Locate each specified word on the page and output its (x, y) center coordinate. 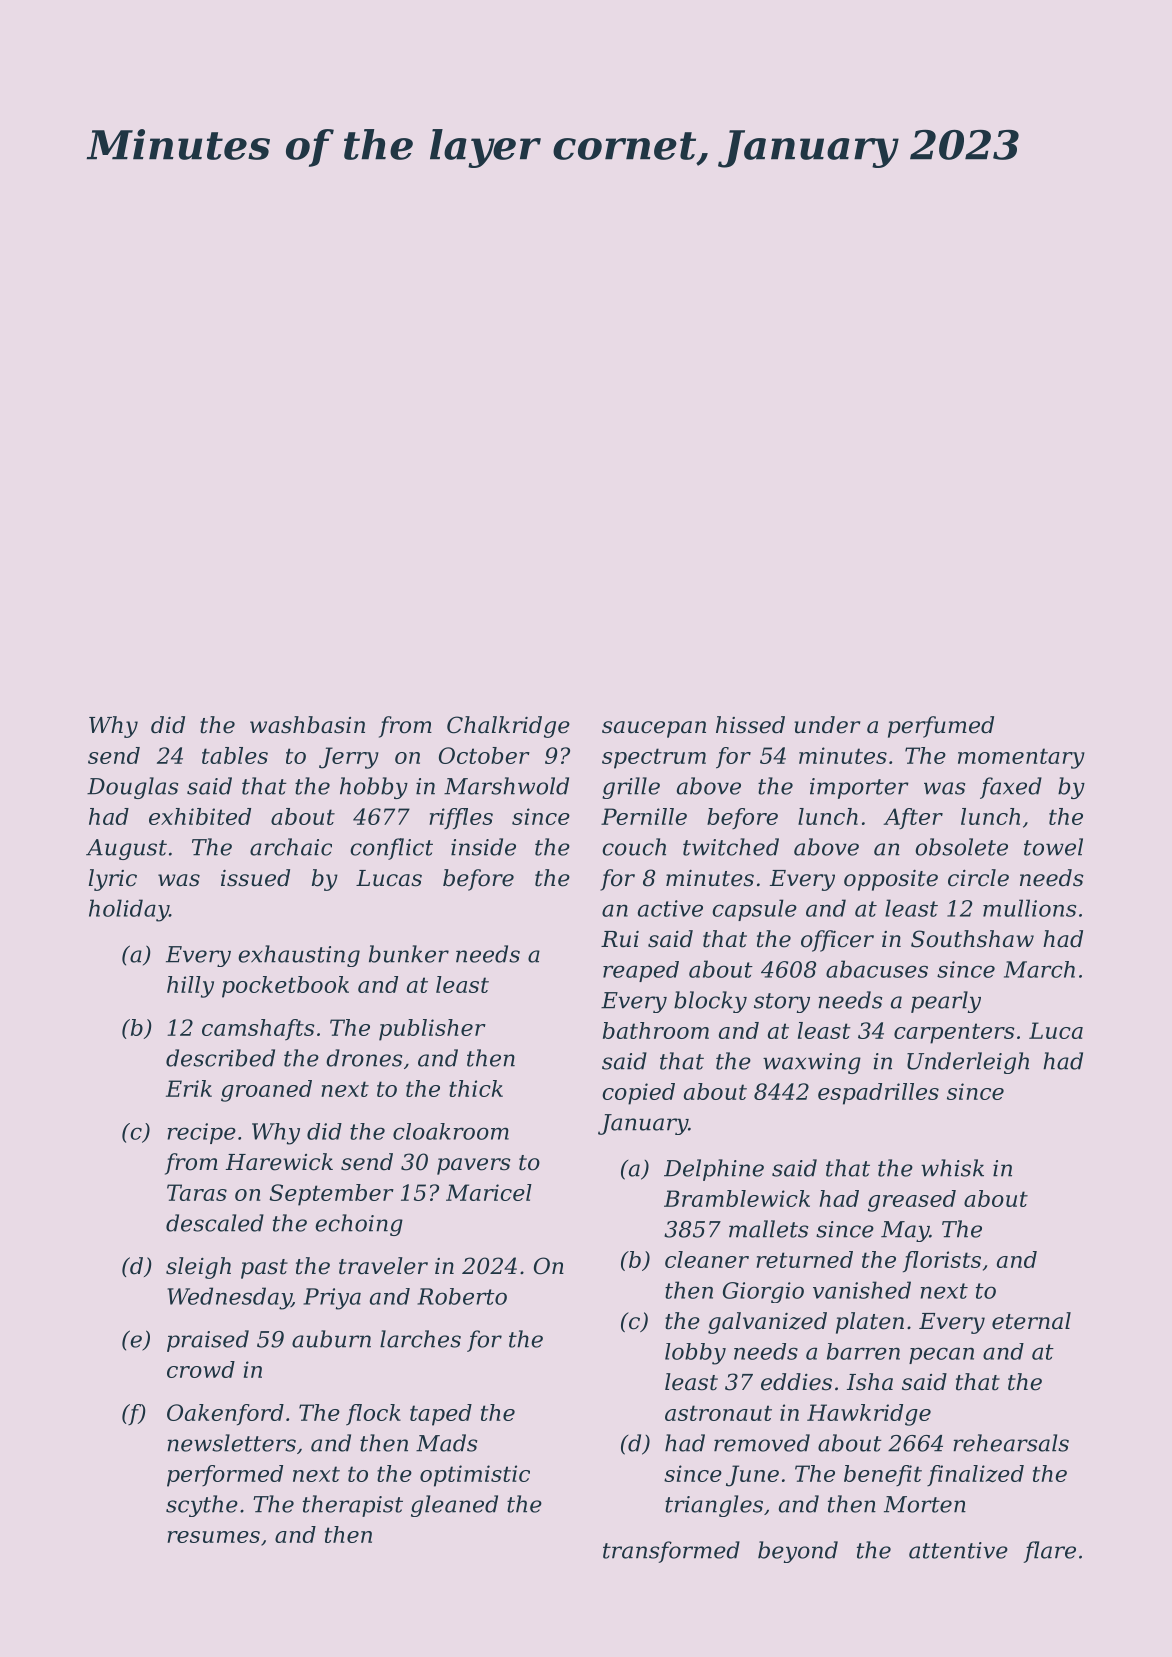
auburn (331, 1339)
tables (235, 755)
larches (420, 1339)
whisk (952, 1168)
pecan (941, 1355)
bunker (409, 954)
